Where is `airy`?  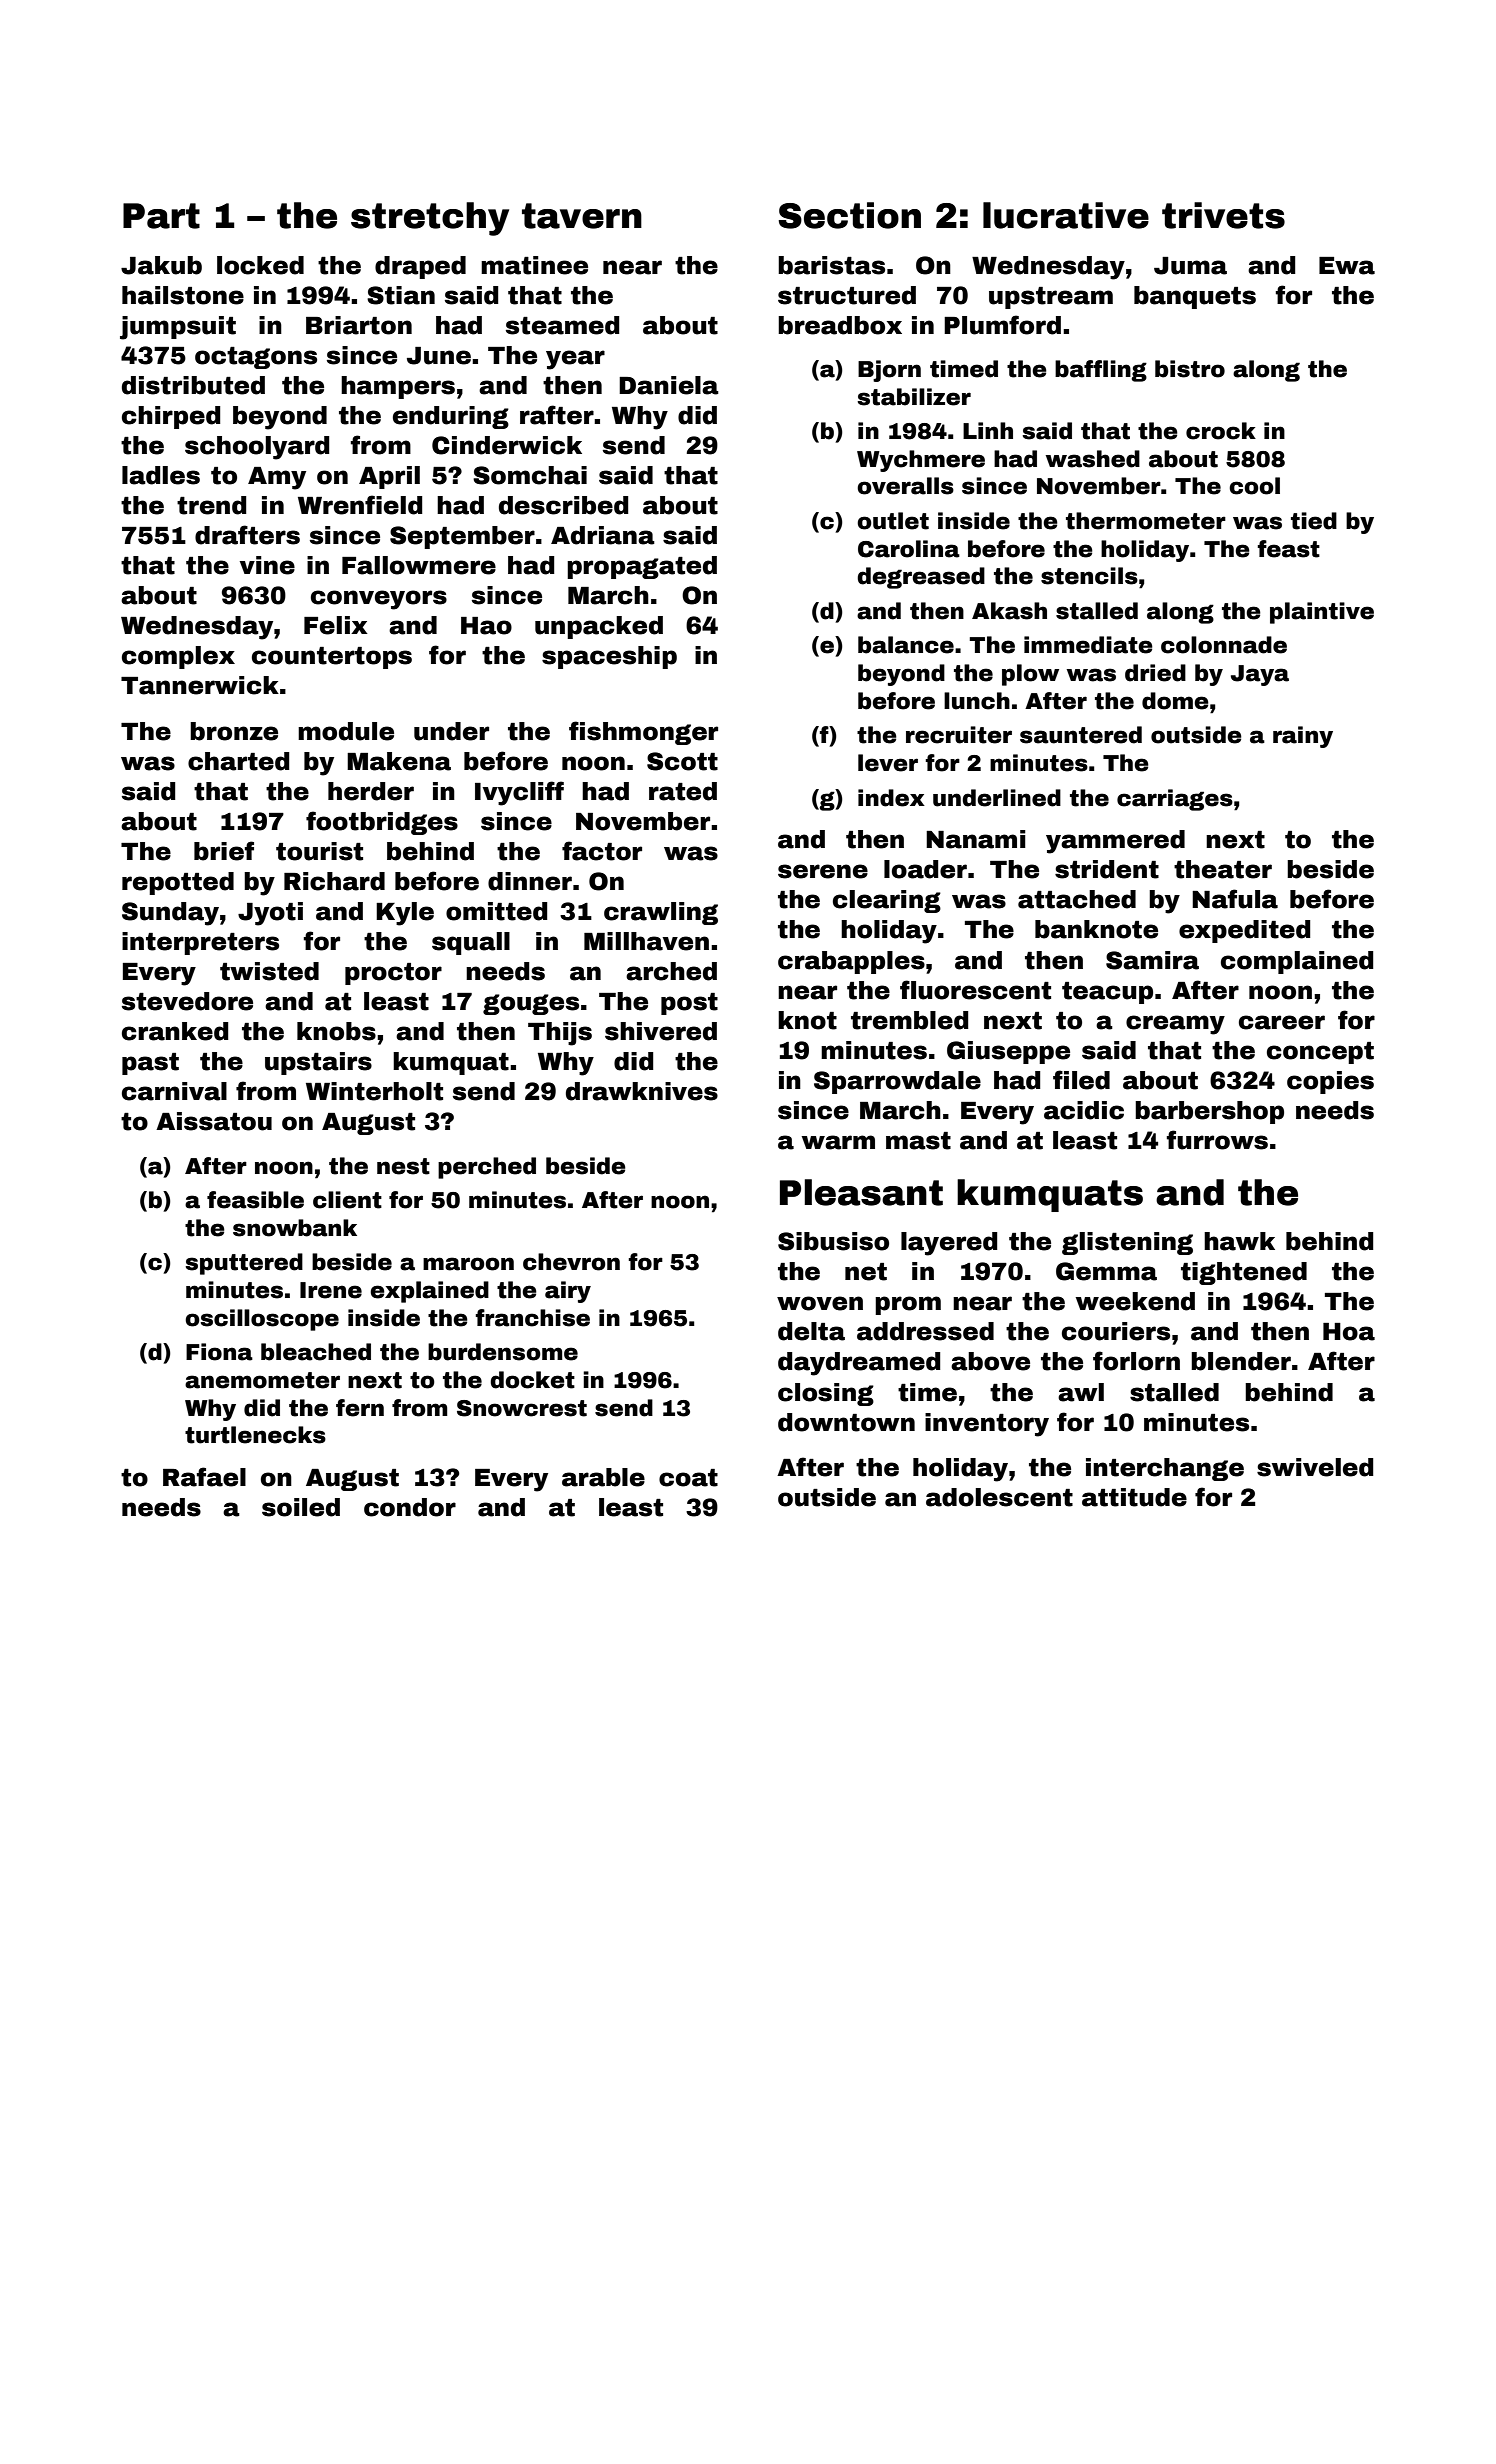
airy is located at coordinates (568, 1292).
